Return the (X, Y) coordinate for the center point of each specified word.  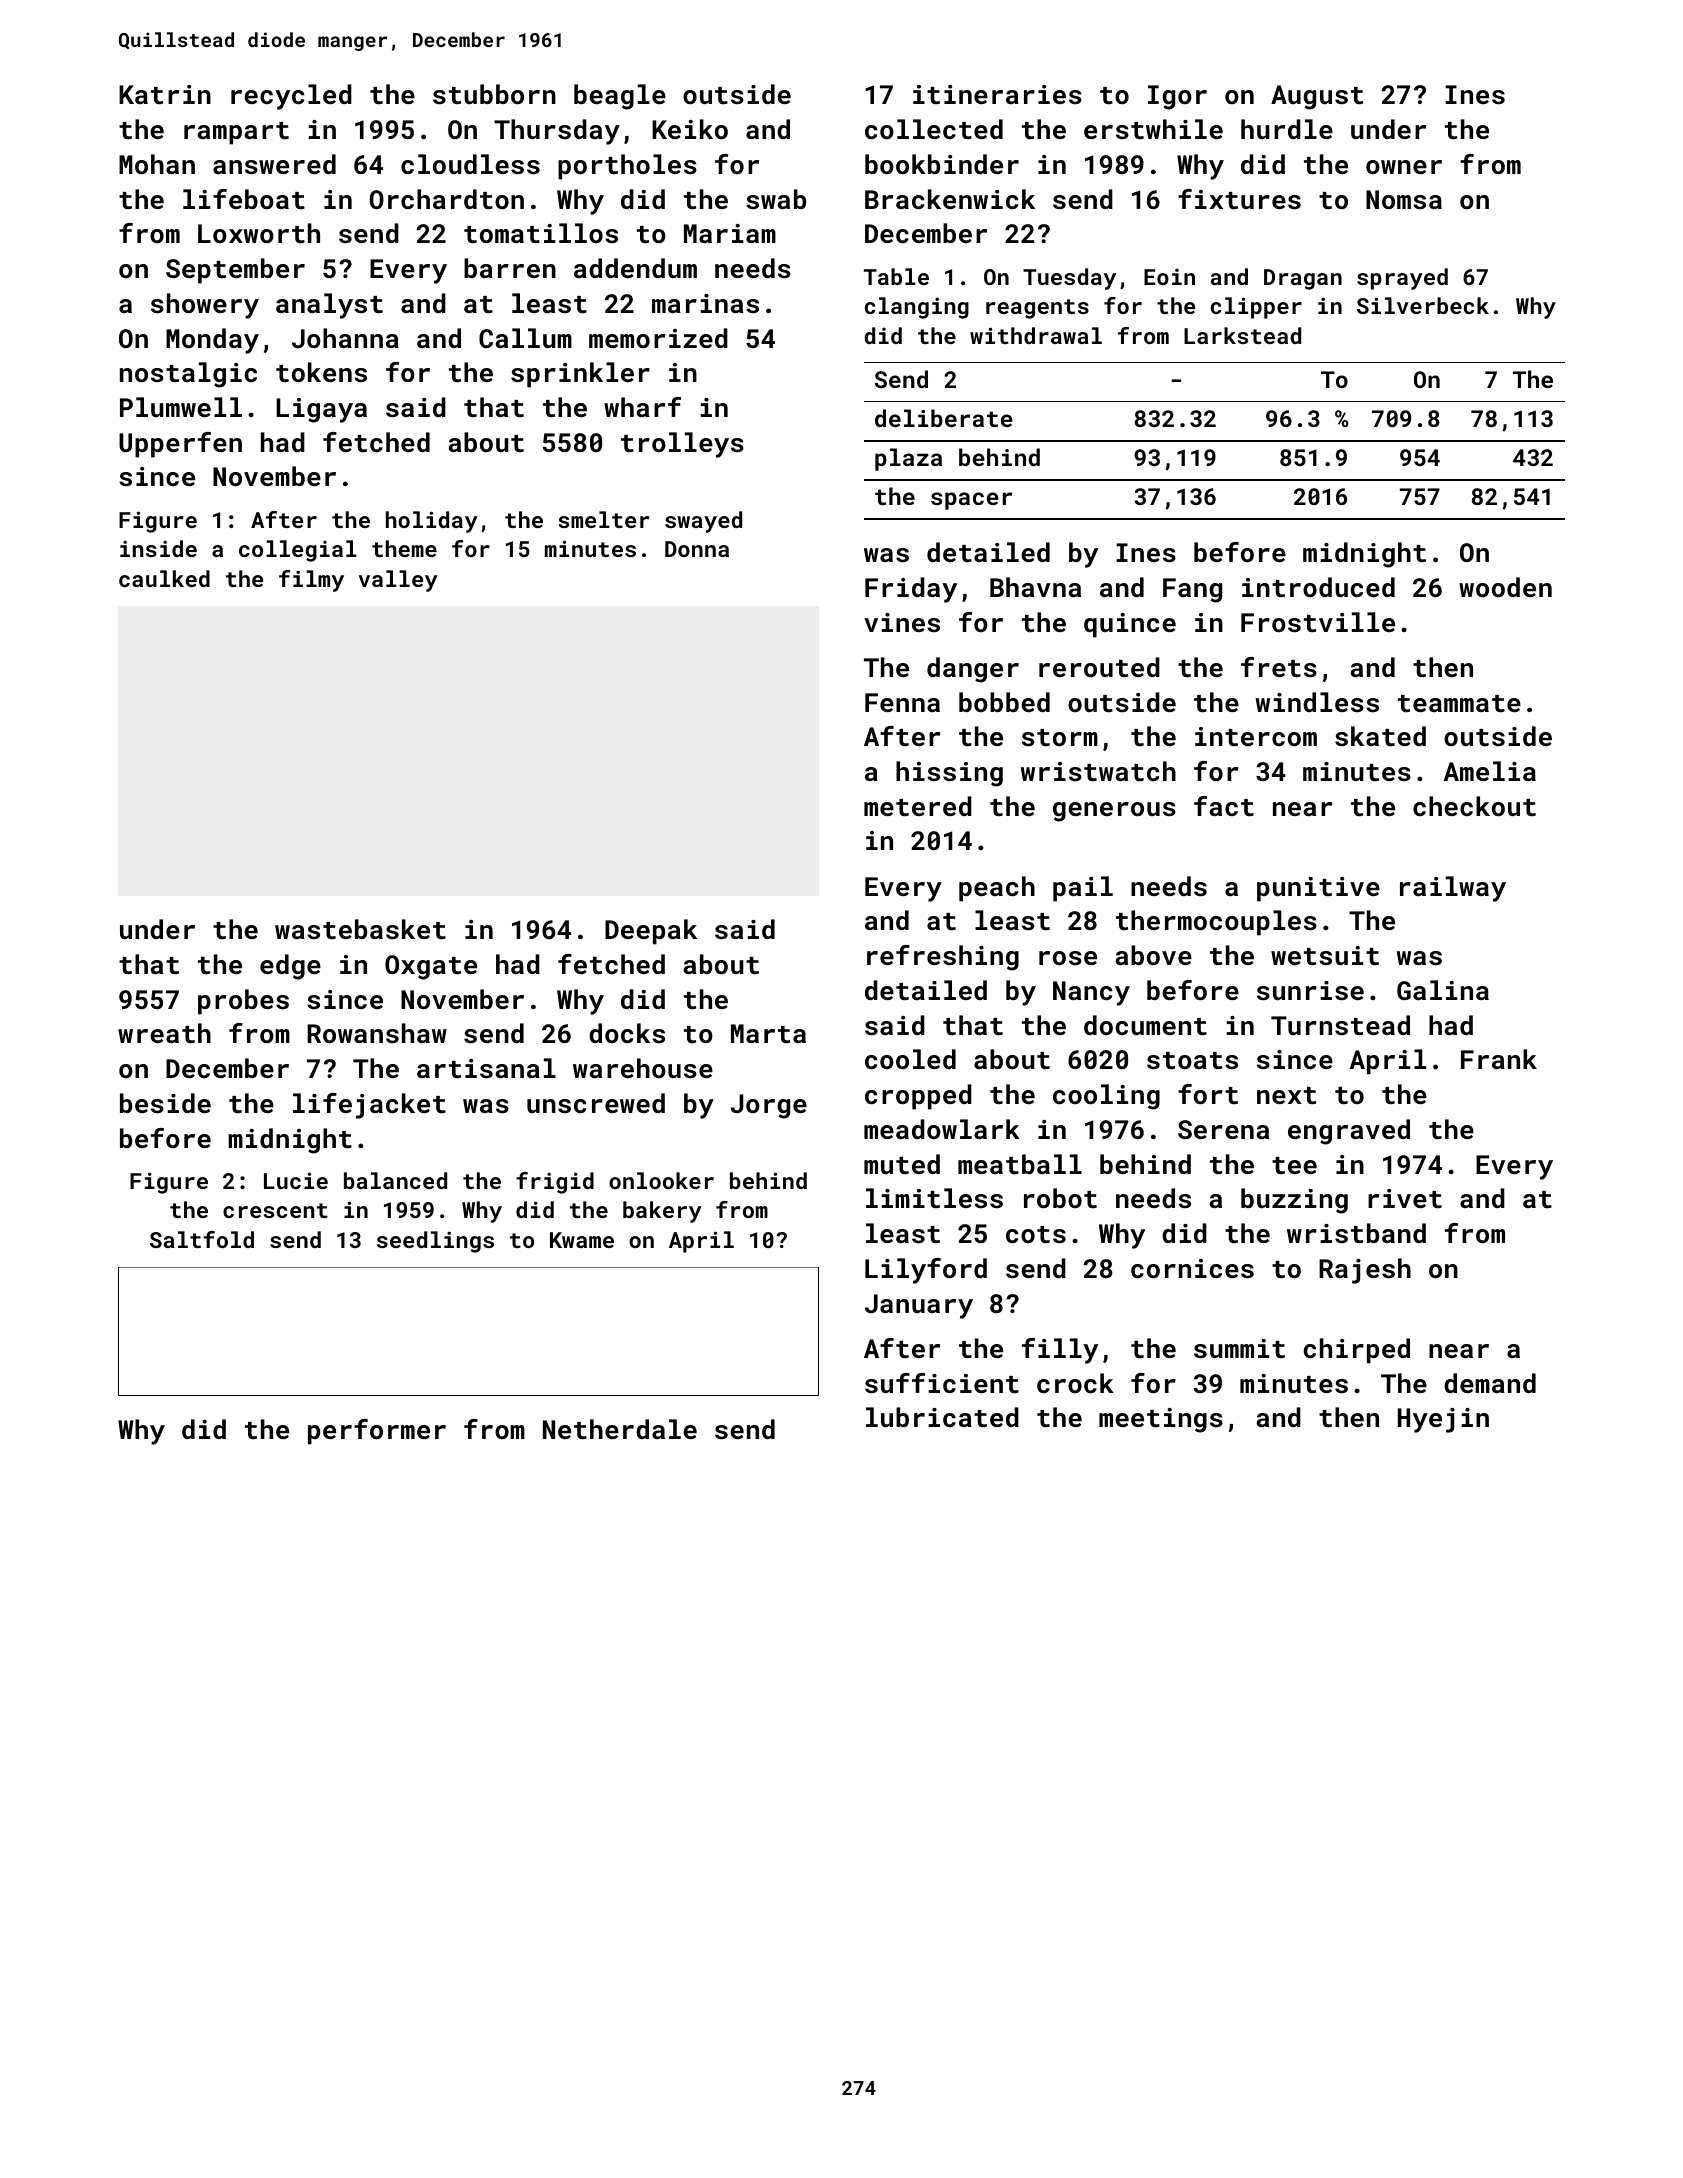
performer (377, 1432)
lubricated (942, 1417)
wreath (164, 1033)
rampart (236, 133)
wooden (1505, 587)
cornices (1192, 1269)
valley (398, 581)
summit (1239, 1349)
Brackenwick (950, 199)
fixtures (1239, 199)
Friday (911, 590)
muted (902, 1164)
